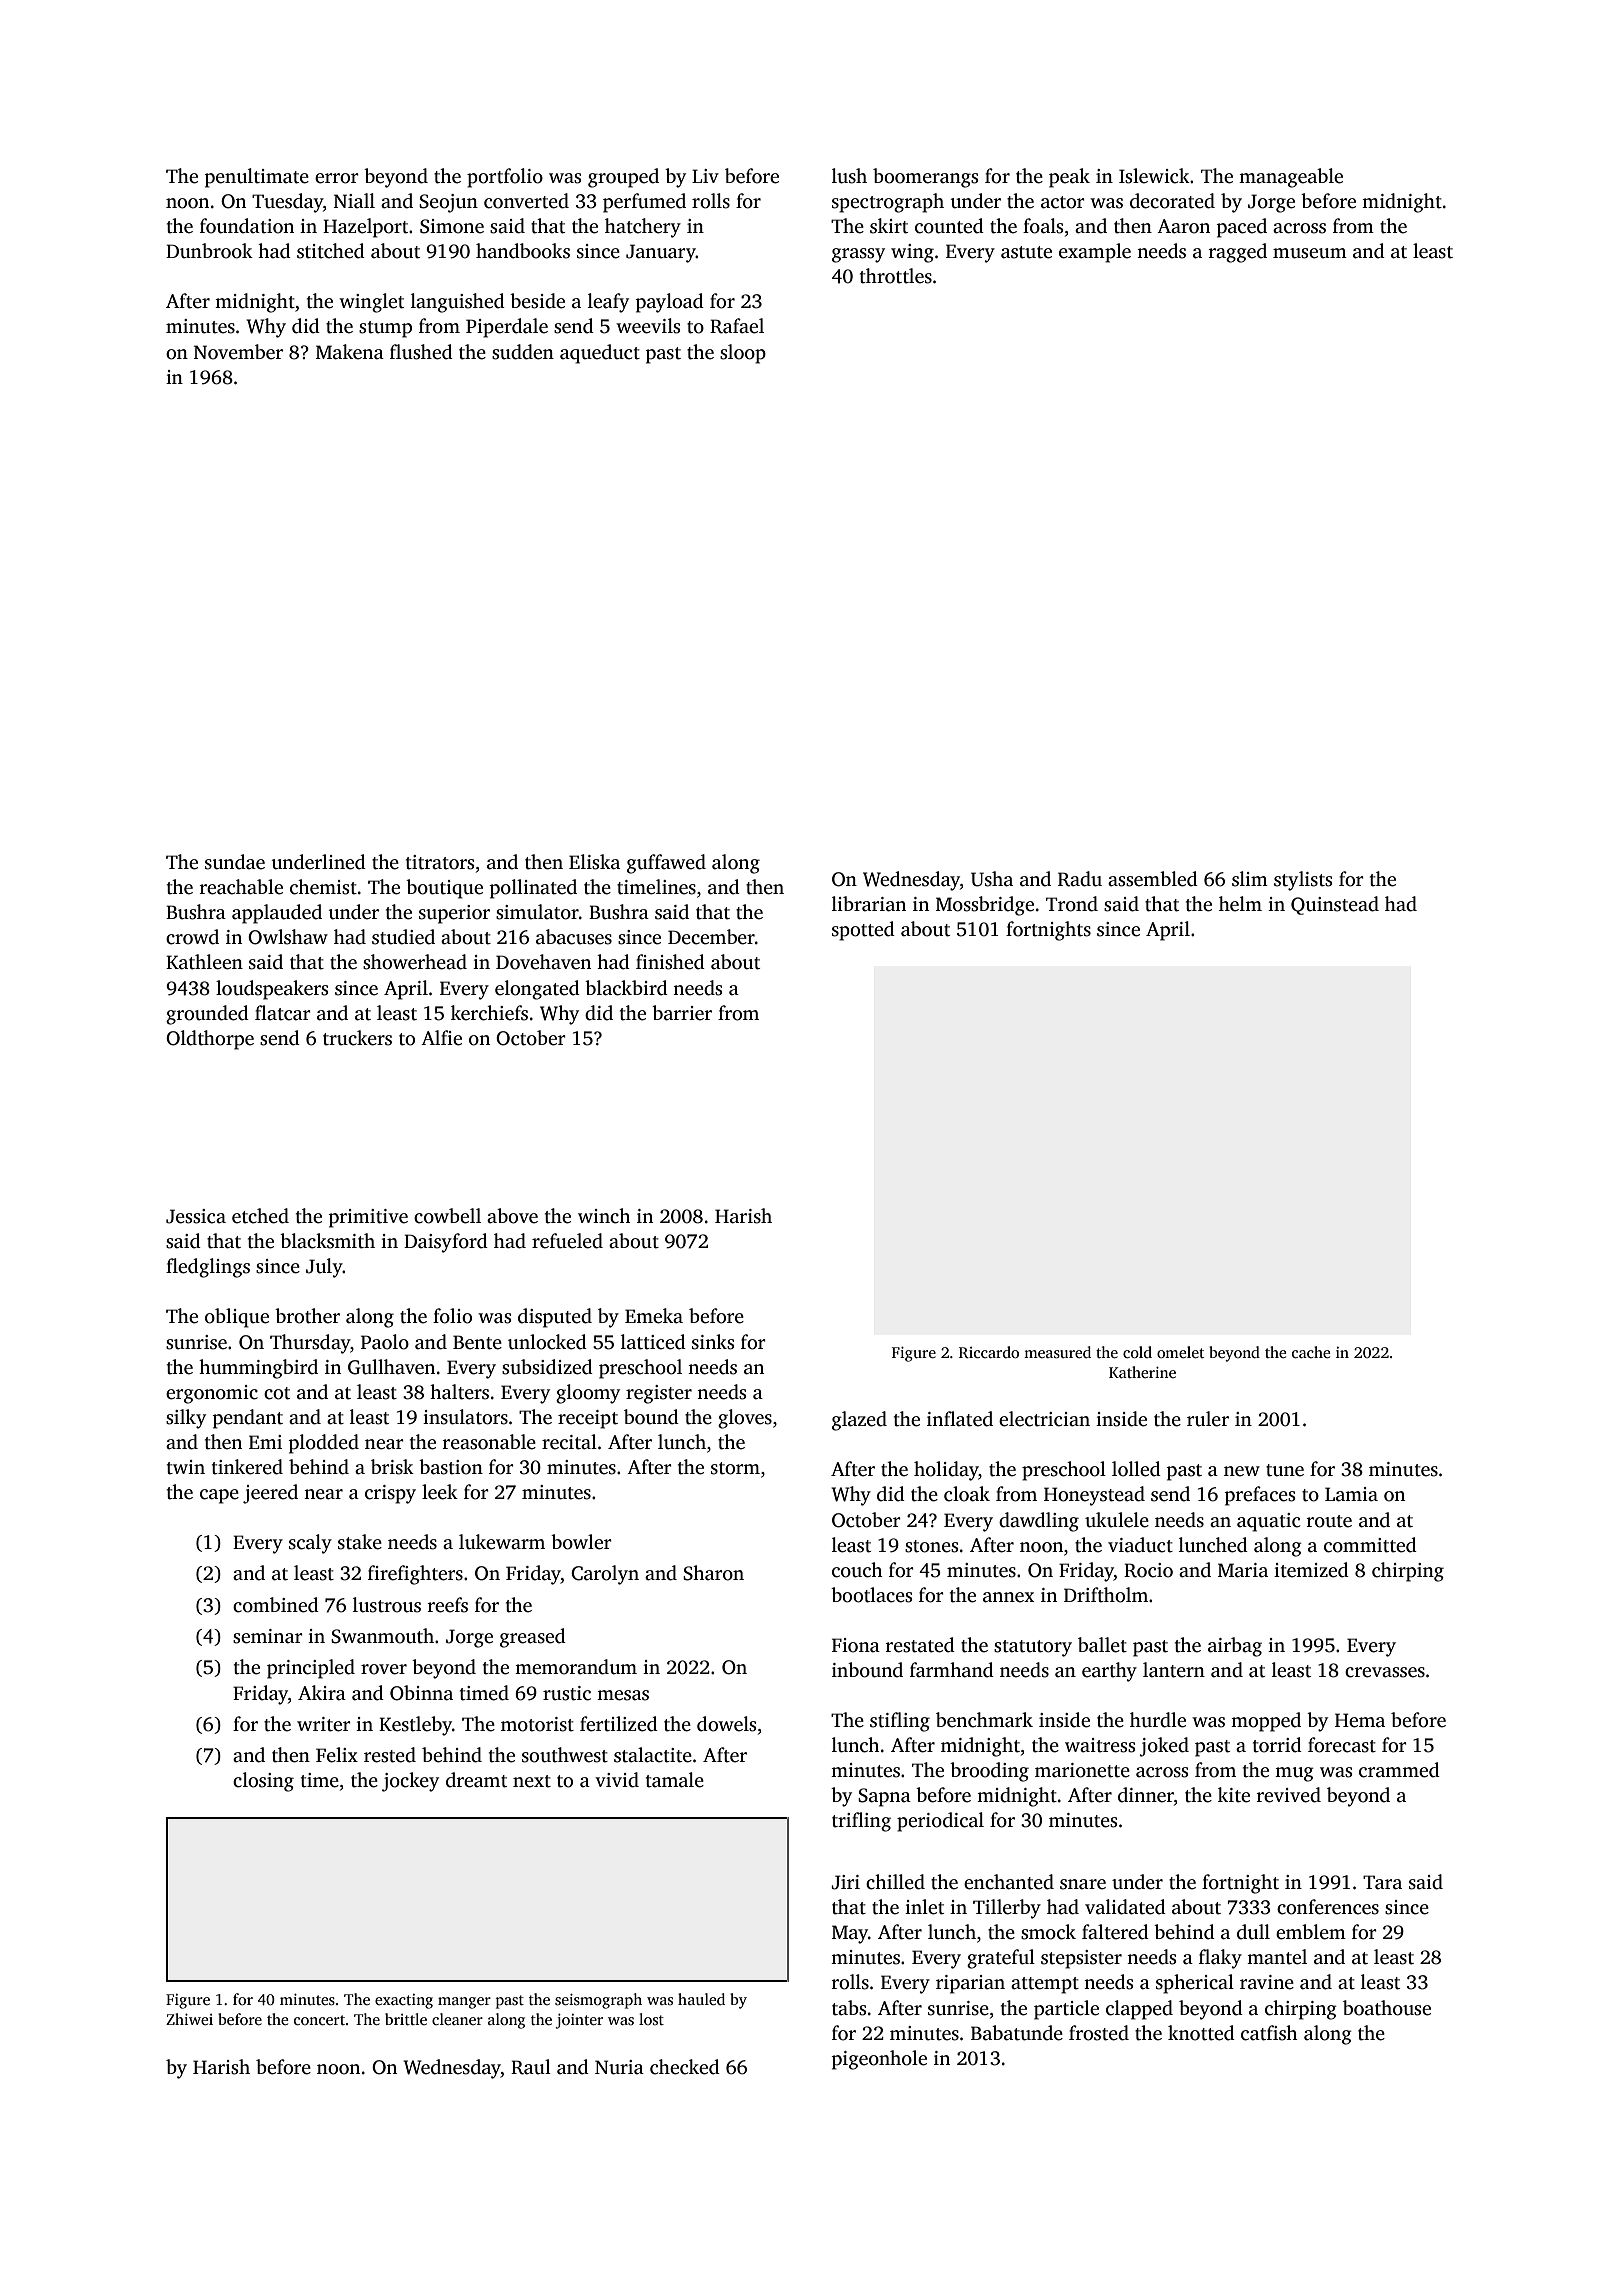 Image resolution: width=1620 pixels, height=2292 pixels. What do you see at coordinates (1072, 904) in the screenshot?
I see `Trond` at bounding box center [1072, 904].
